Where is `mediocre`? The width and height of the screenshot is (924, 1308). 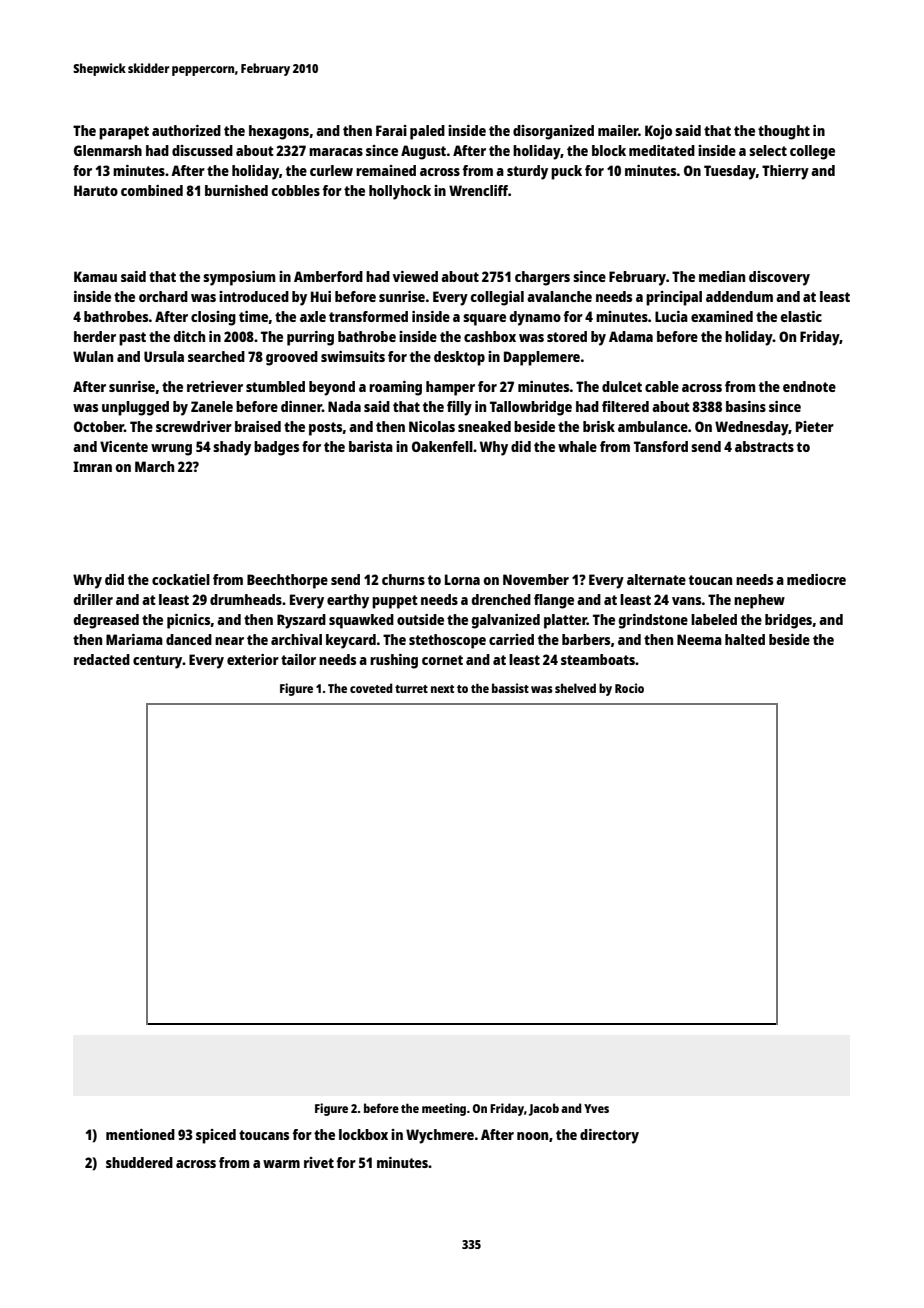
mediocre is located at coordinates (816, 579).
